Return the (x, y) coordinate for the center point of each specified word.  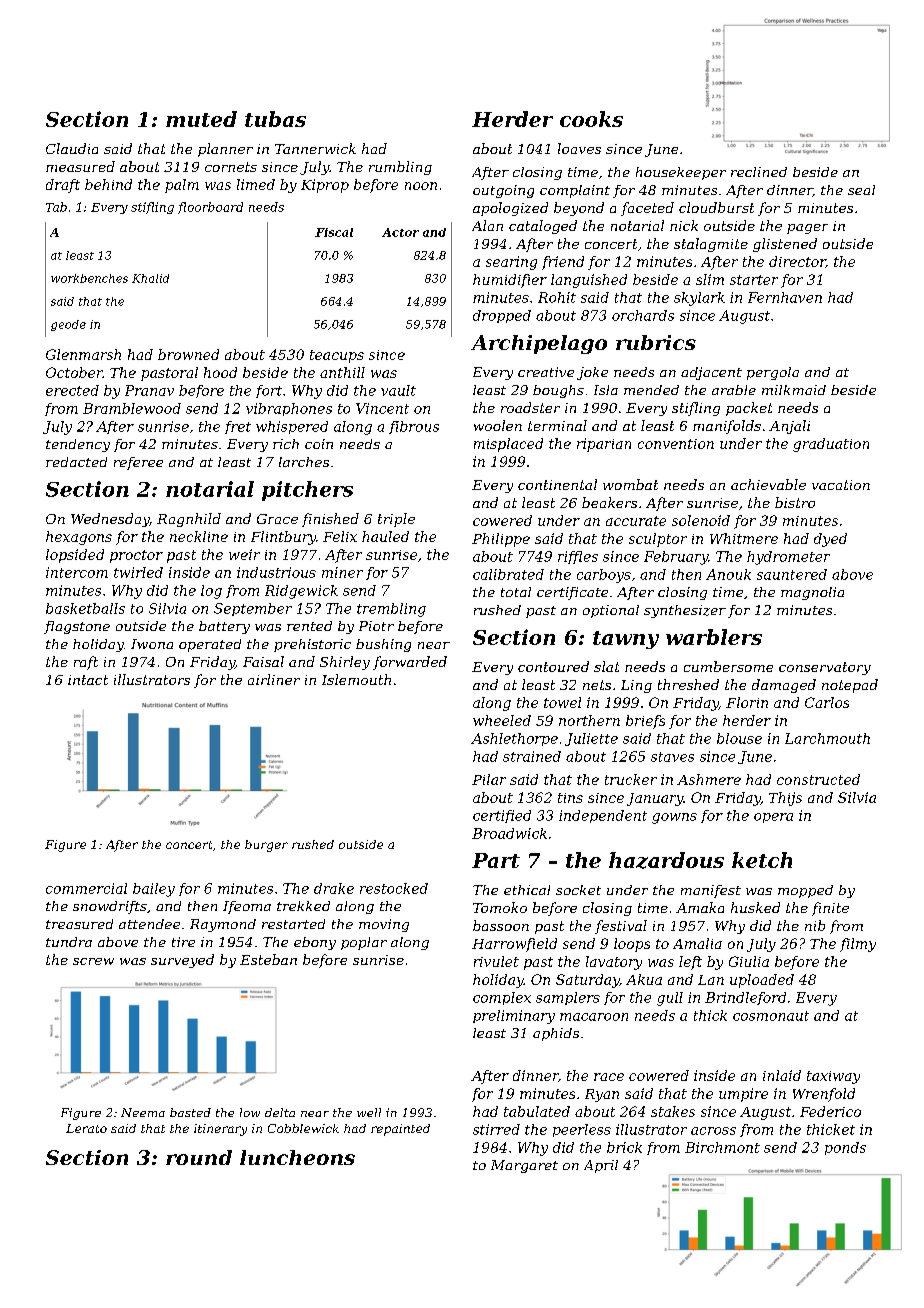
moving (384, 925)
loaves (579, 148)
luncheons (297, 1157)
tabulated (537, 1111)
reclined (759, 172)
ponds (845, 1148)
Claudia (72, 148)
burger (266, 846)
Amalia (697, 943)
